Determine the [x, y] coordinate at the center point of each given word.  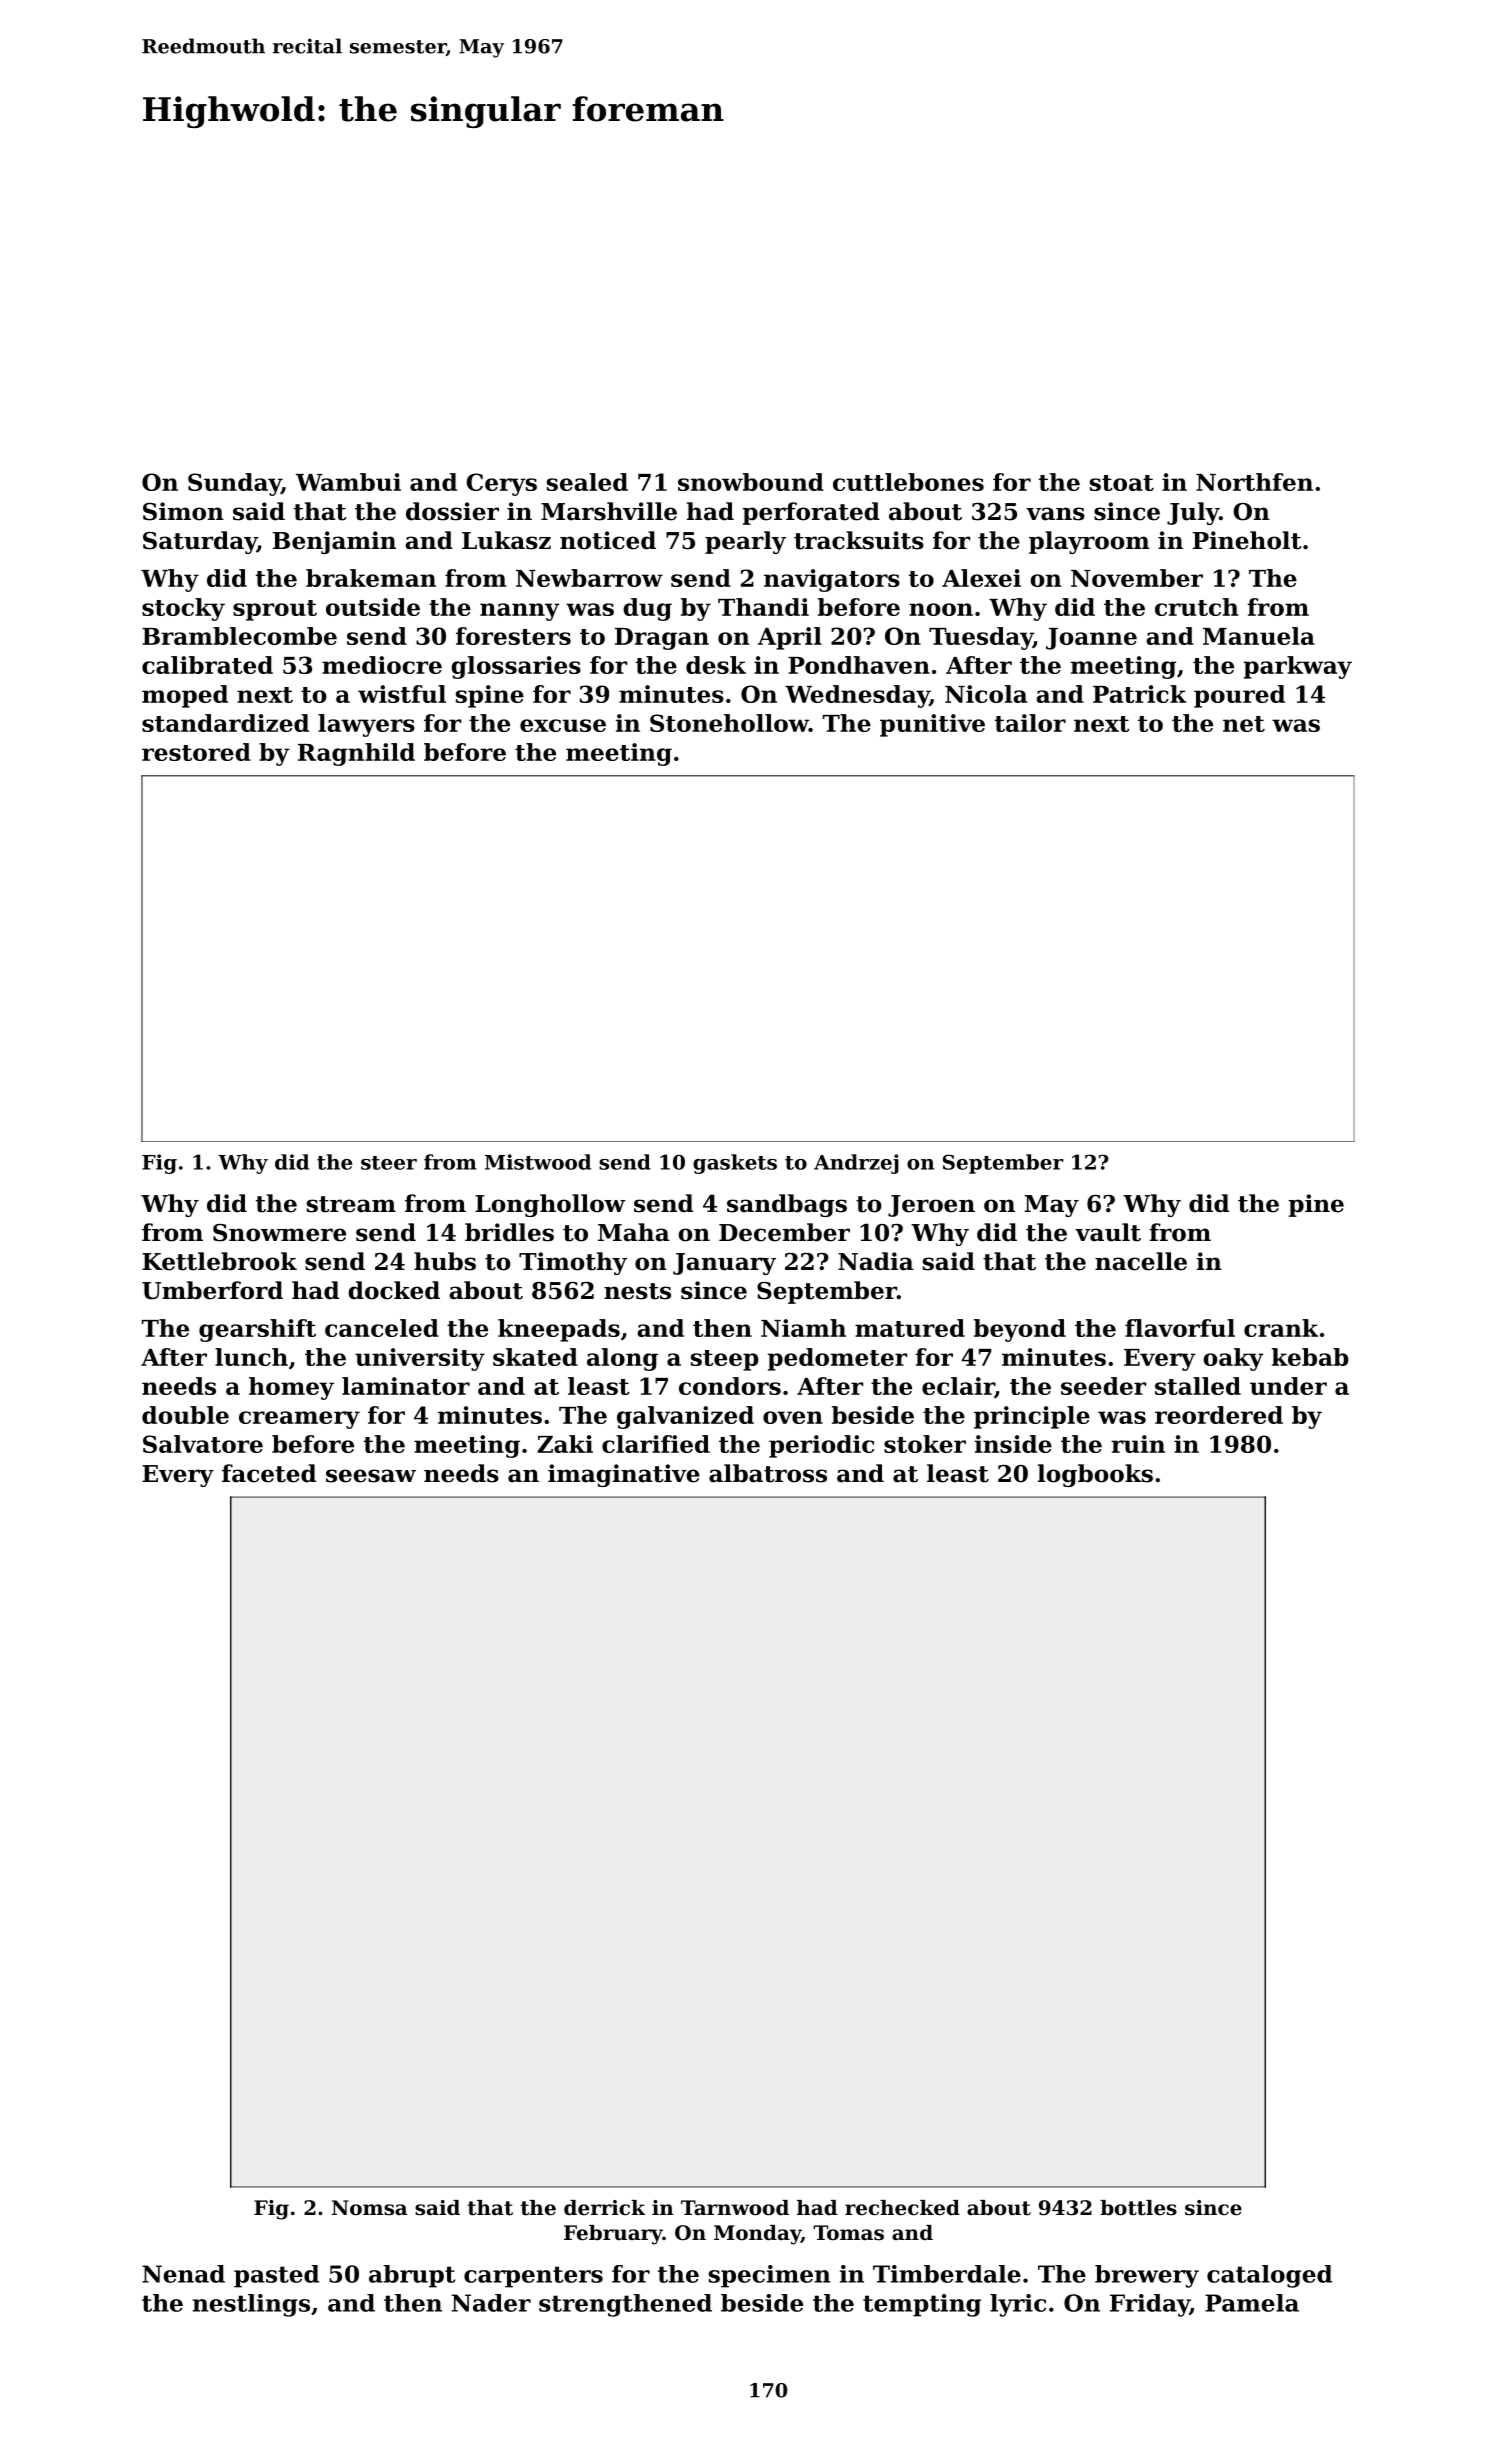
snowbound [751, 482]
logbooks [1095, 1475]
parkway [1298, 667]
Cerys [501, 484]
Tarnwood [735, 2208]
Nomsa [369, 2208]
